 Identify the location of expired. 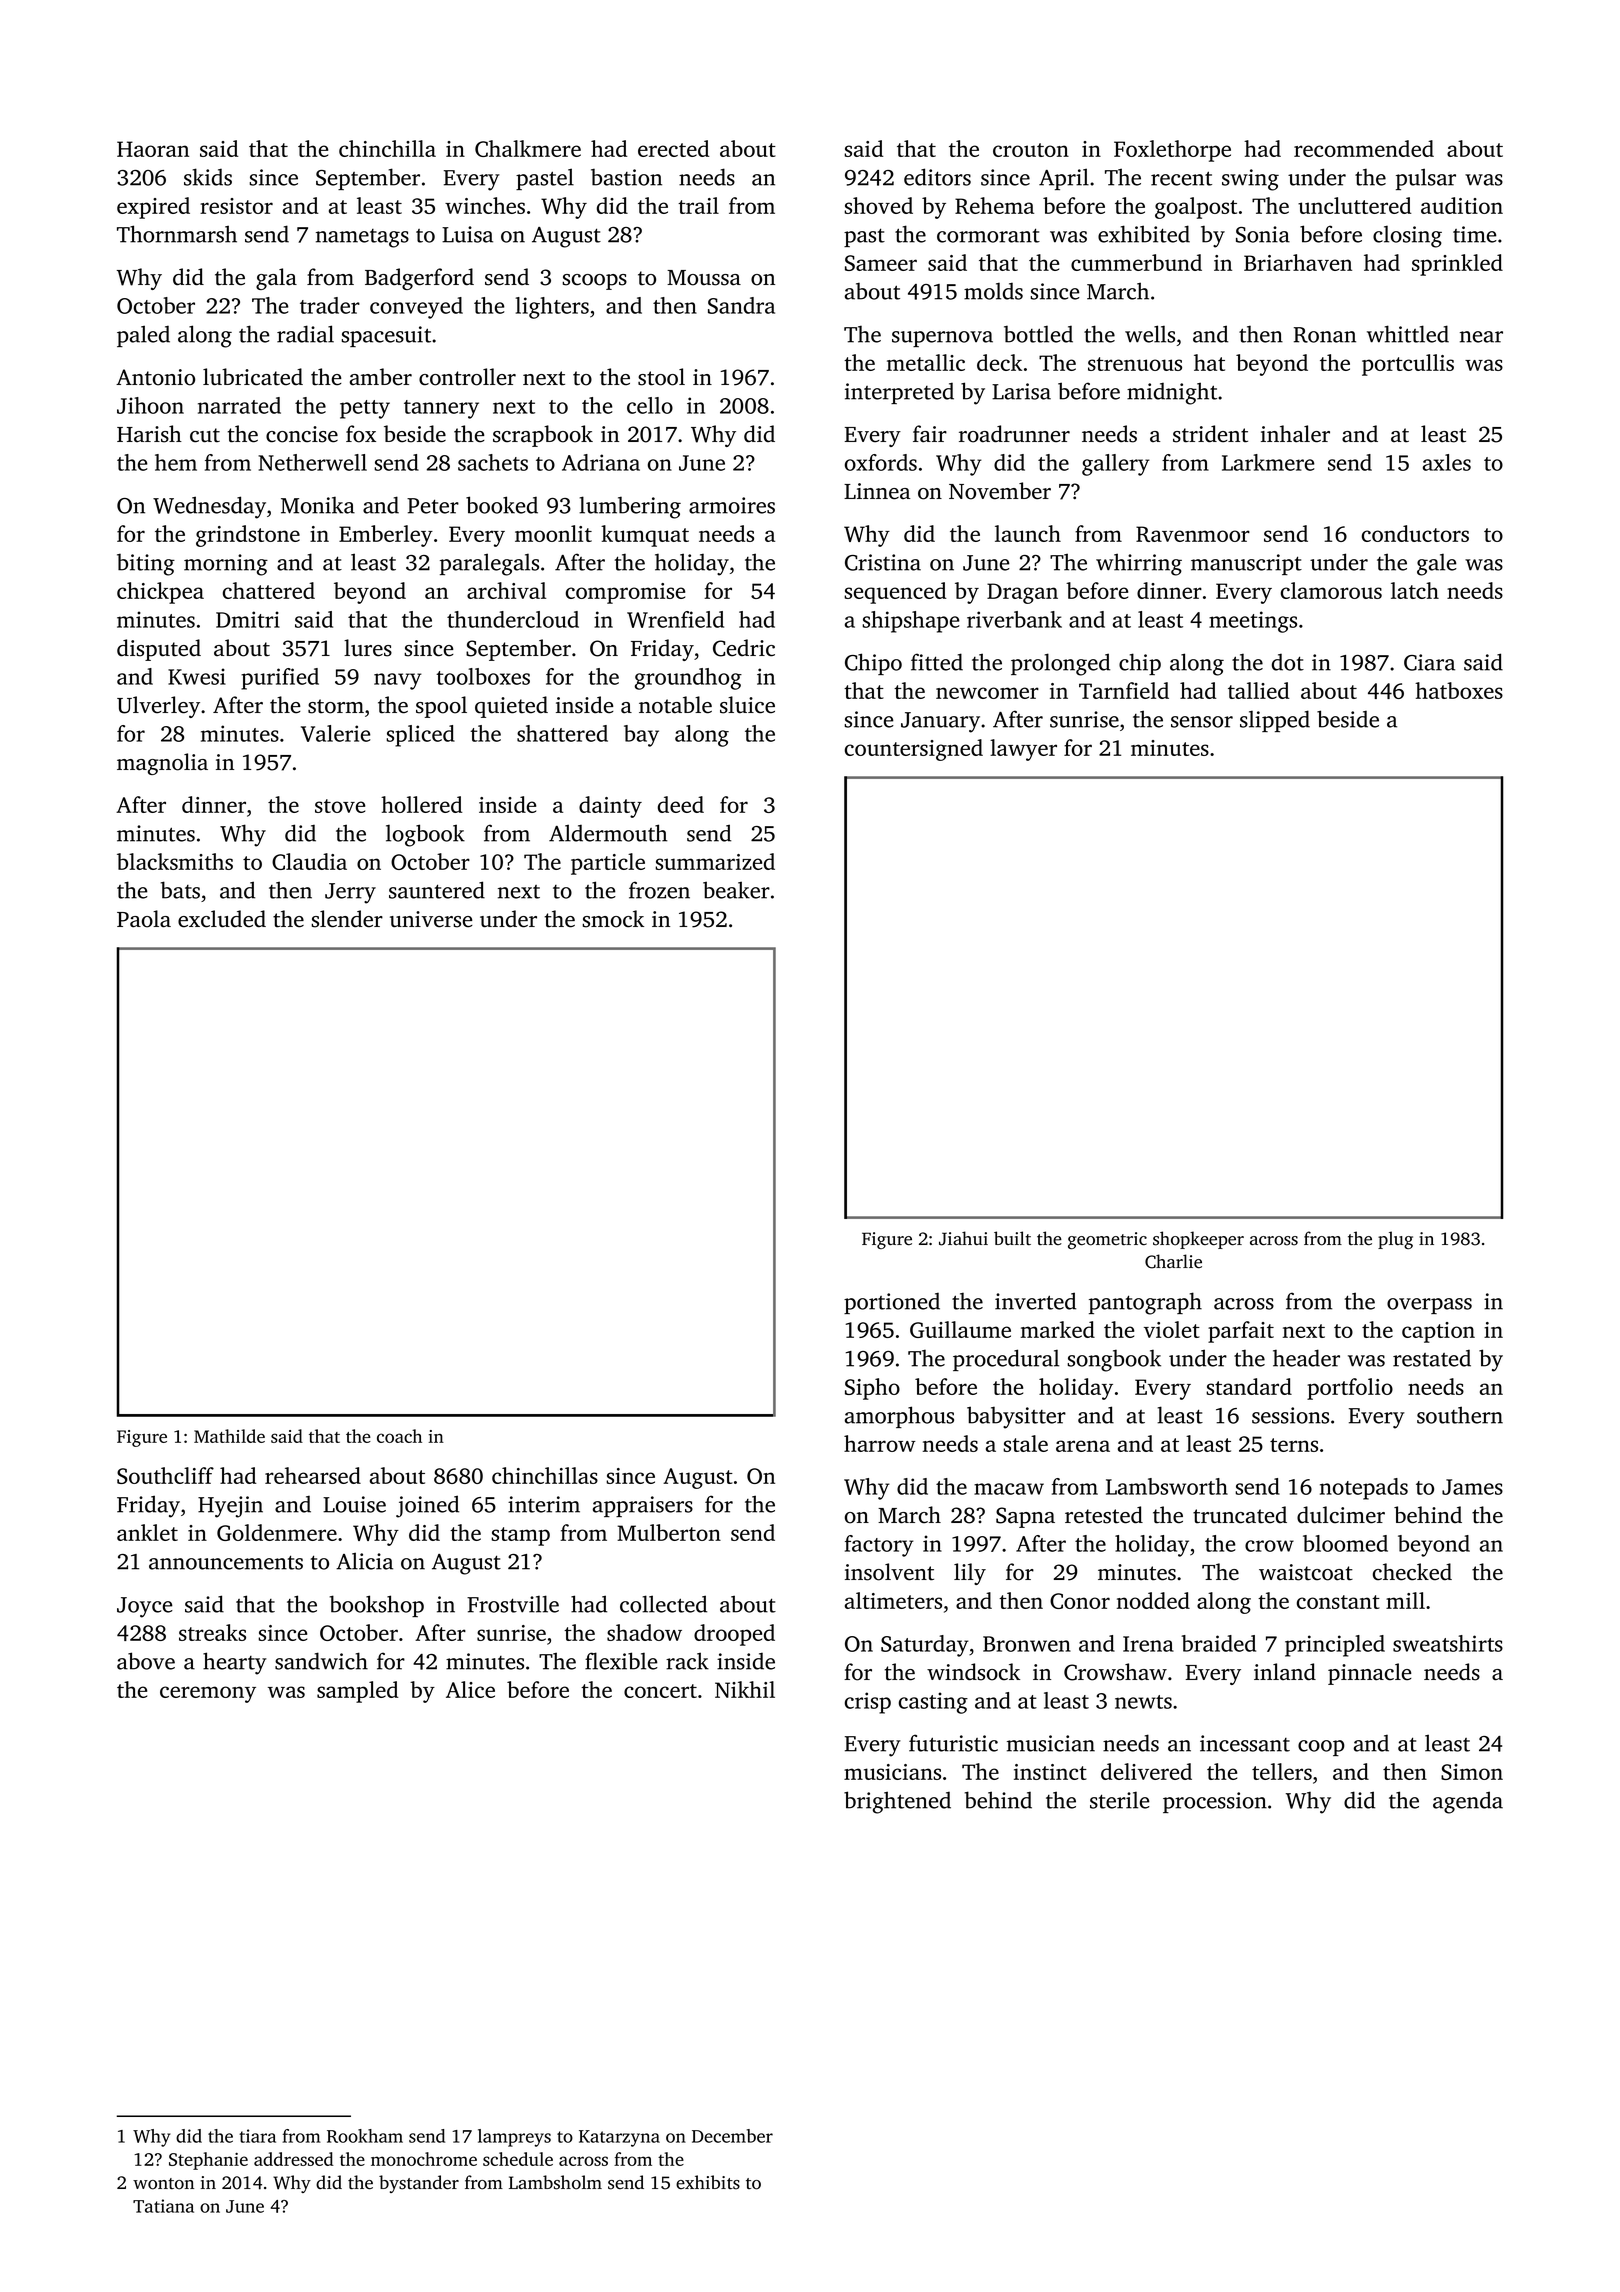
(153, 208).
